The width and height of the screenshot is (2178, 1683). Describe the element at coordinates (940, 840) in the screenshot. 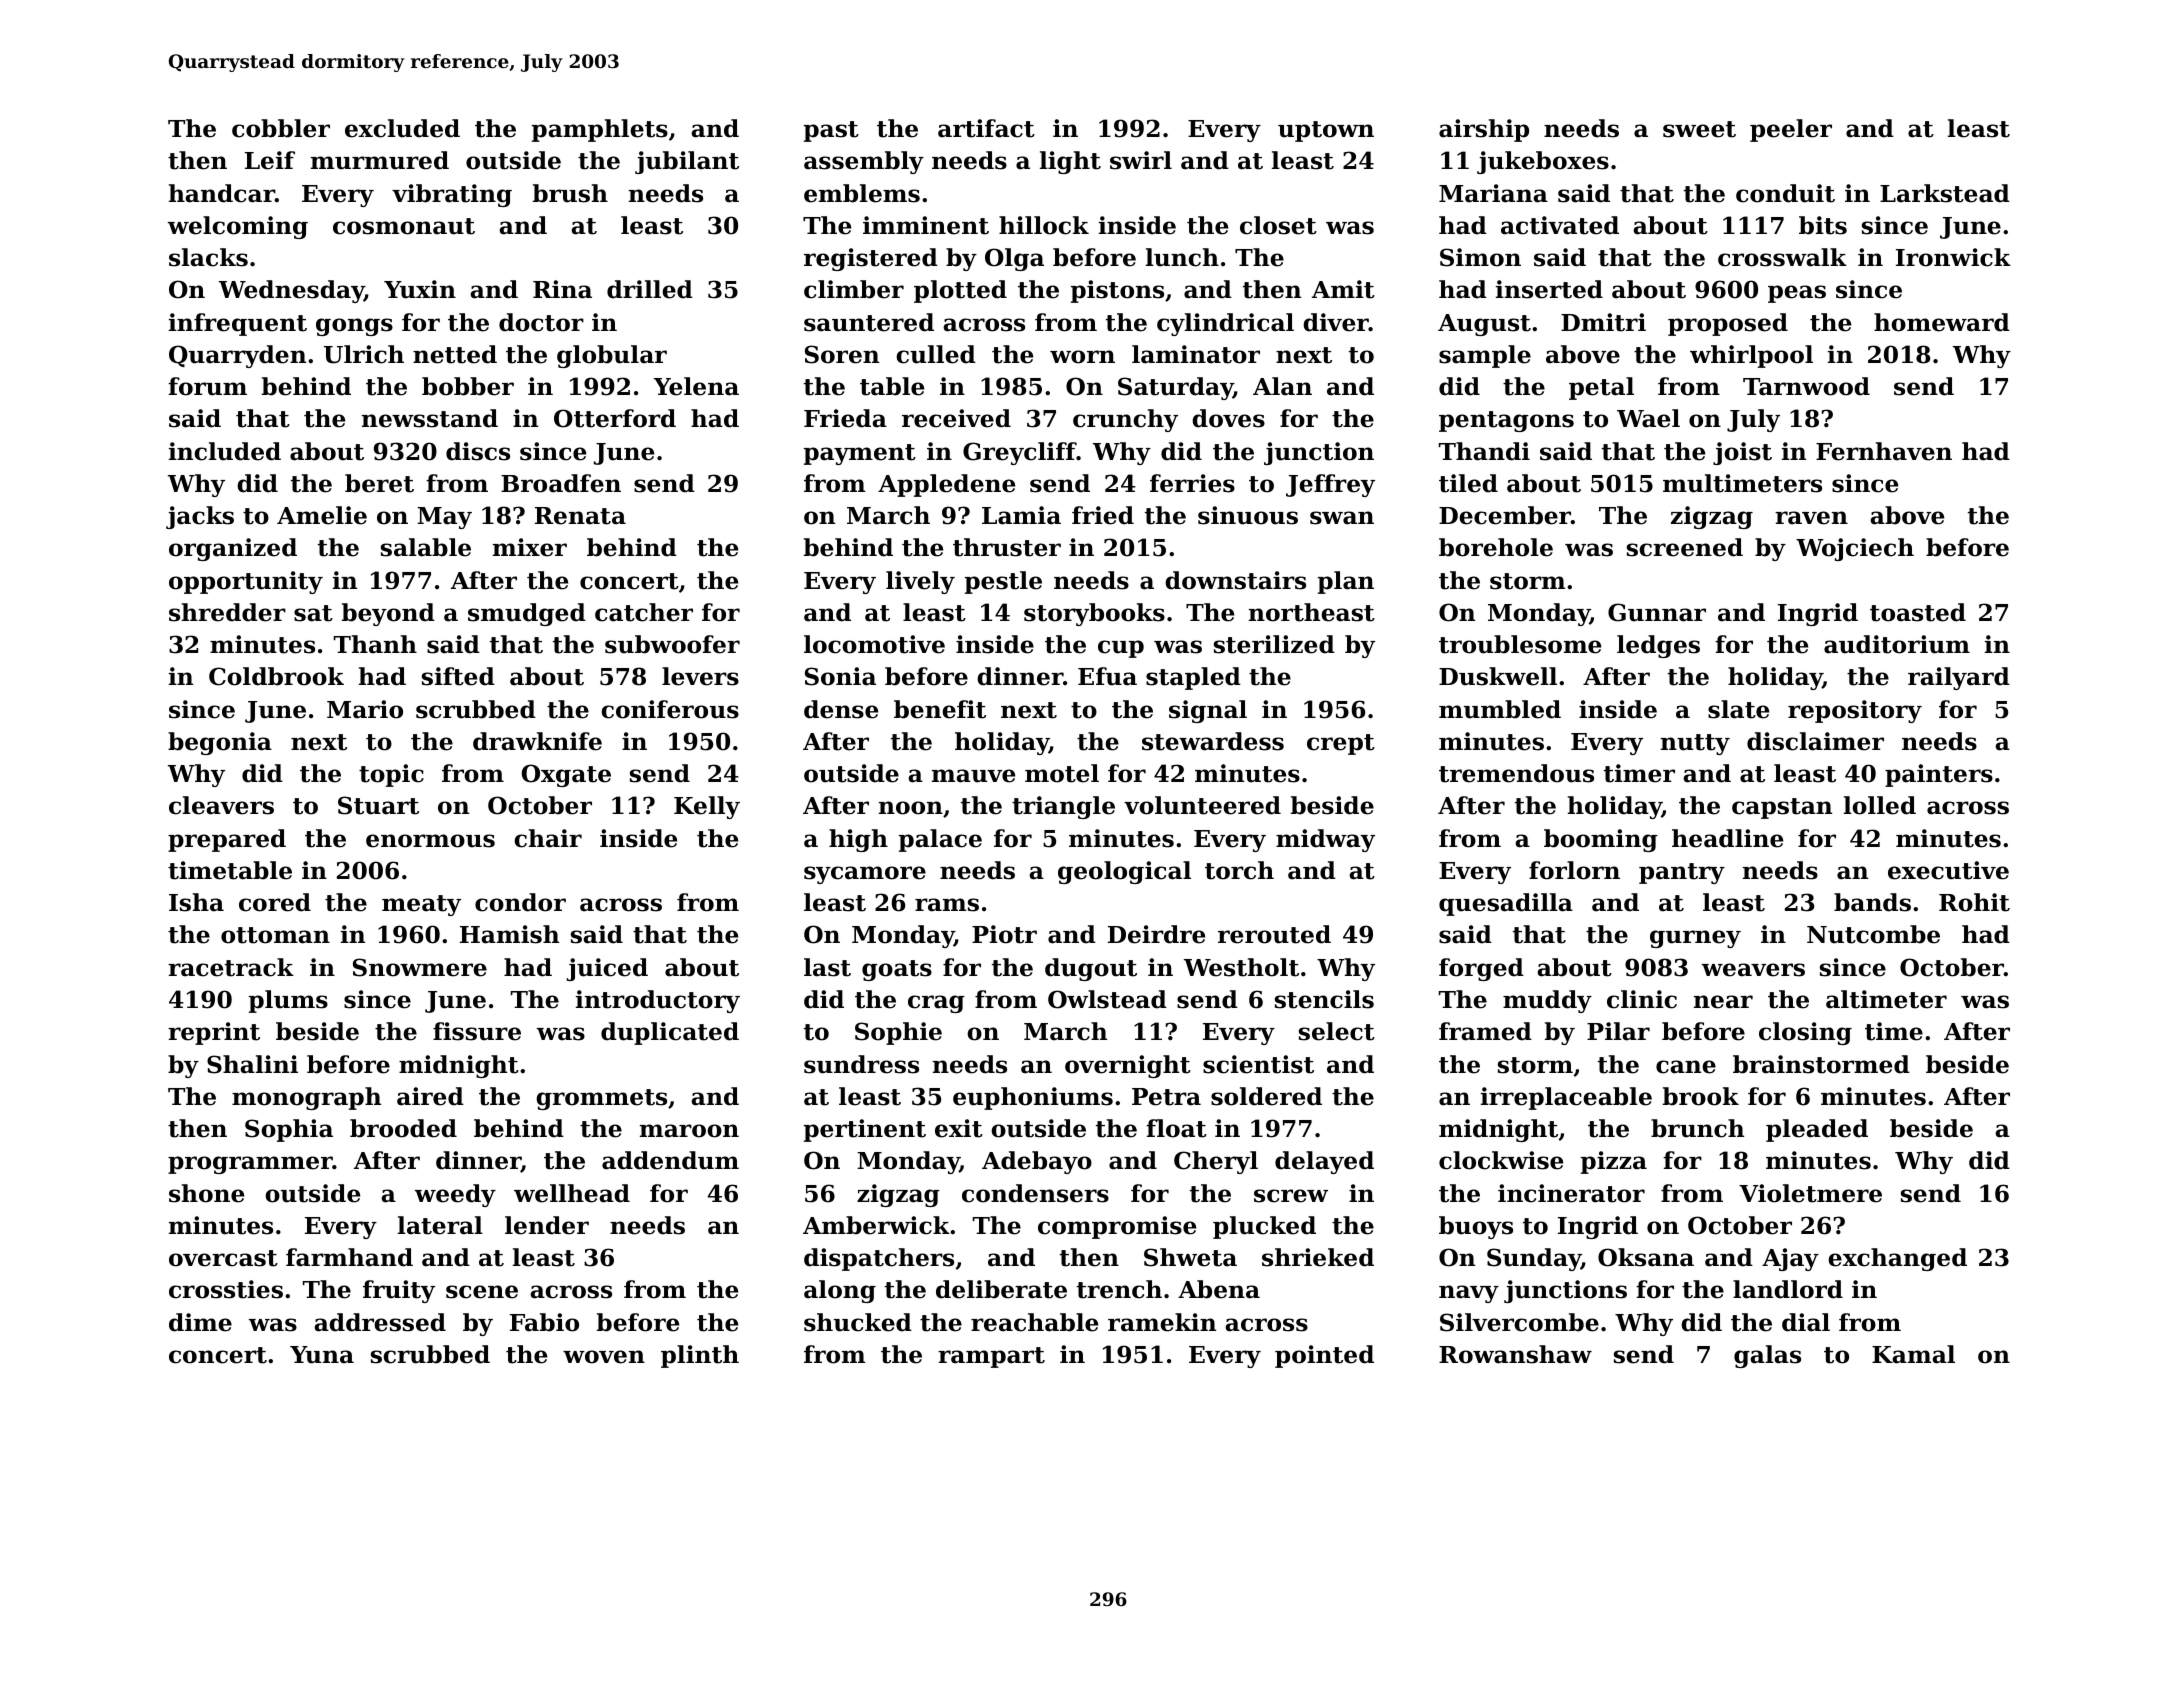

I see `palace` at that location.
